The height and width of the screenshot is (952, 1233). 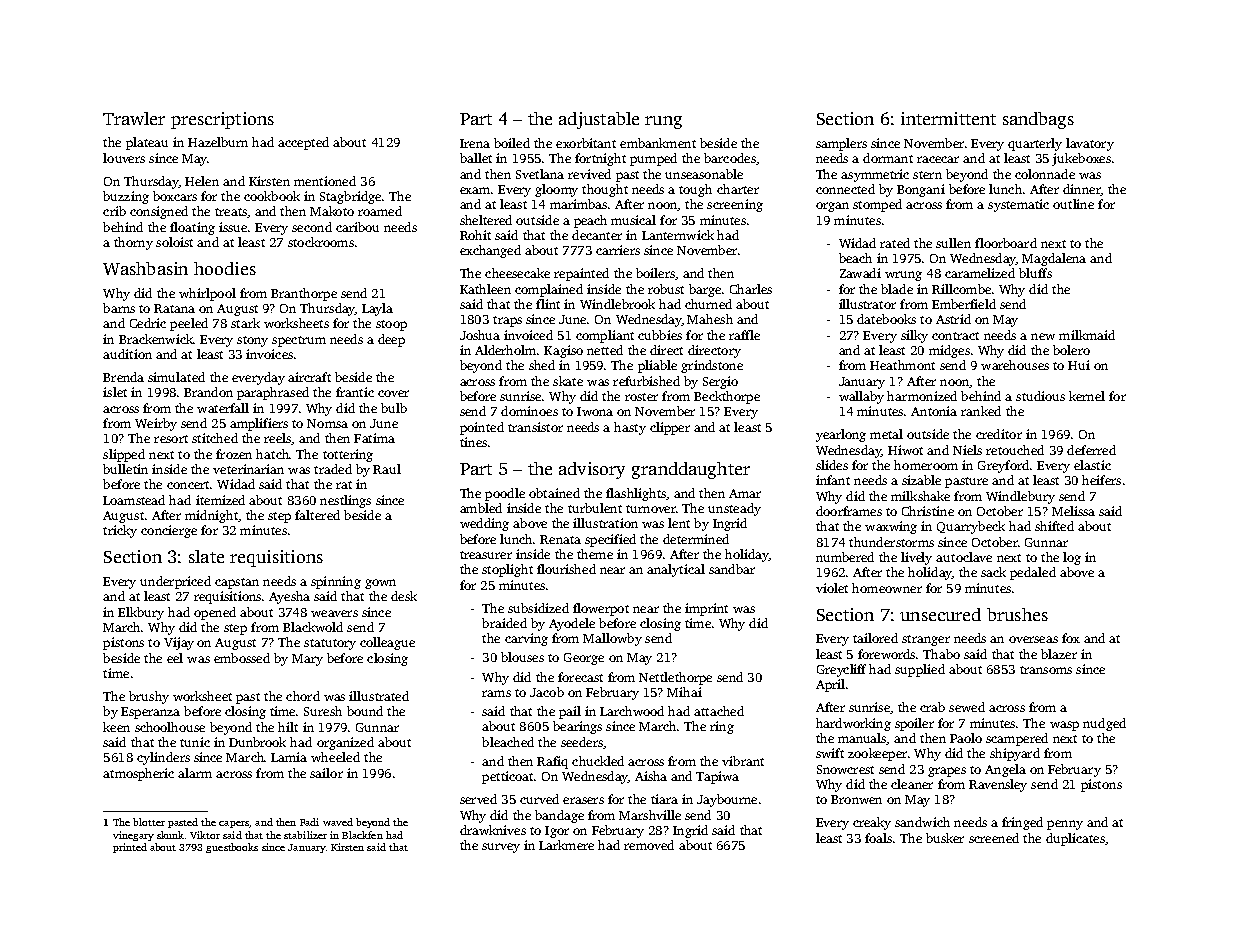 What do you see at coordinates (878, 838) in the screenshot?
I see `foals` at bounding box center [878, 838].
